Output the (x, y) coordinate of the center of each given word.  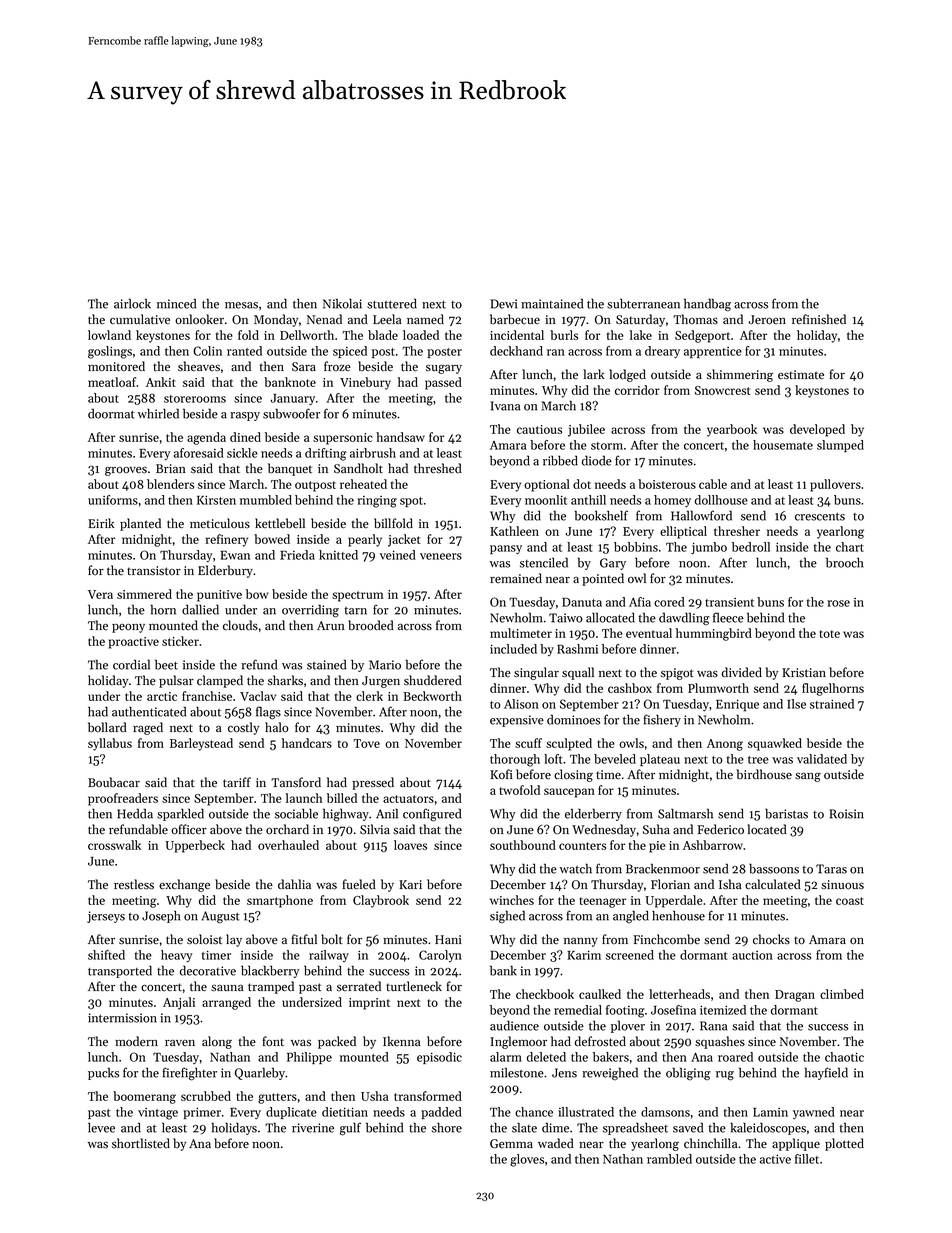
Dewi (504, 304)
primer (202, 1113)
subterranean (643, 303)
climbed (842, 994)
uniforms (113, 500)
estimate (801, 375)
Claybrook (381, 901)
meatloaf (112, 382)
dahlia (294, 884)
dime (555, 1127)
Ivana (505, 406)
